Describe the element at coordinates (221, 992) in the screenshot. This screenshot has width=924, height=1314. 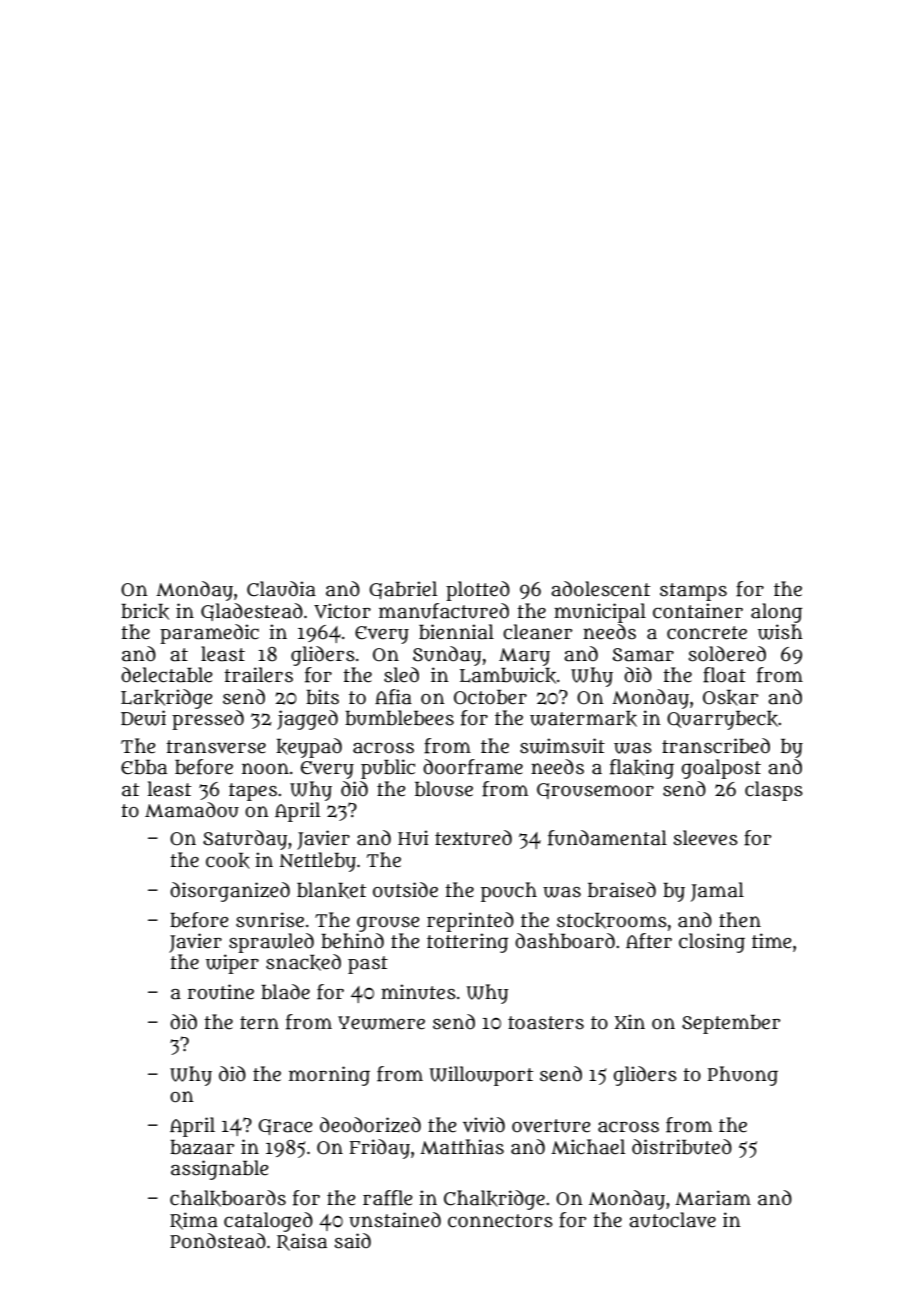
I see `routine` at that location.
